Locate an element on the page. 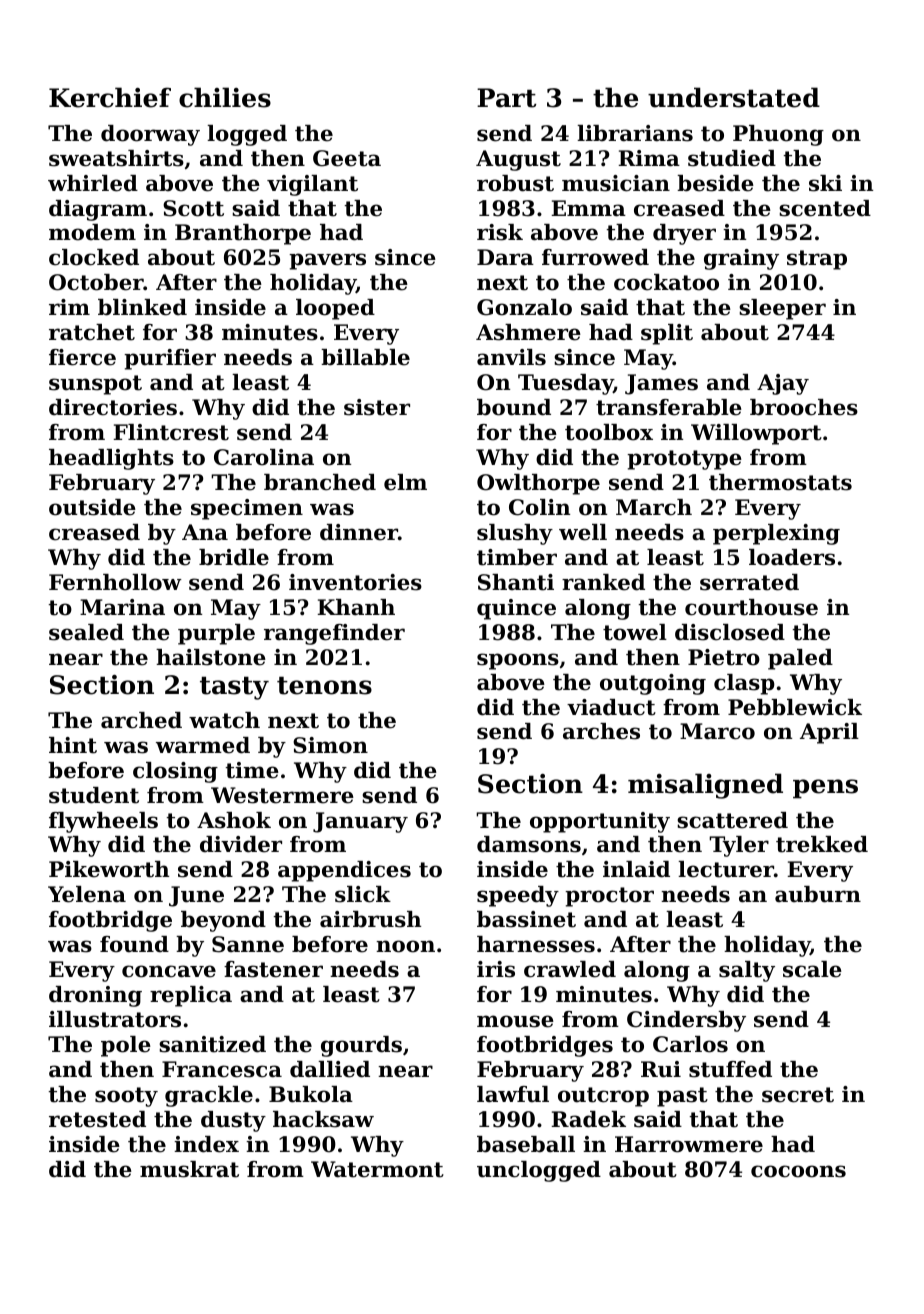 Image resolution: width=924 pixels, height=1314 pixels. March is located at coordinates (654, 507).
